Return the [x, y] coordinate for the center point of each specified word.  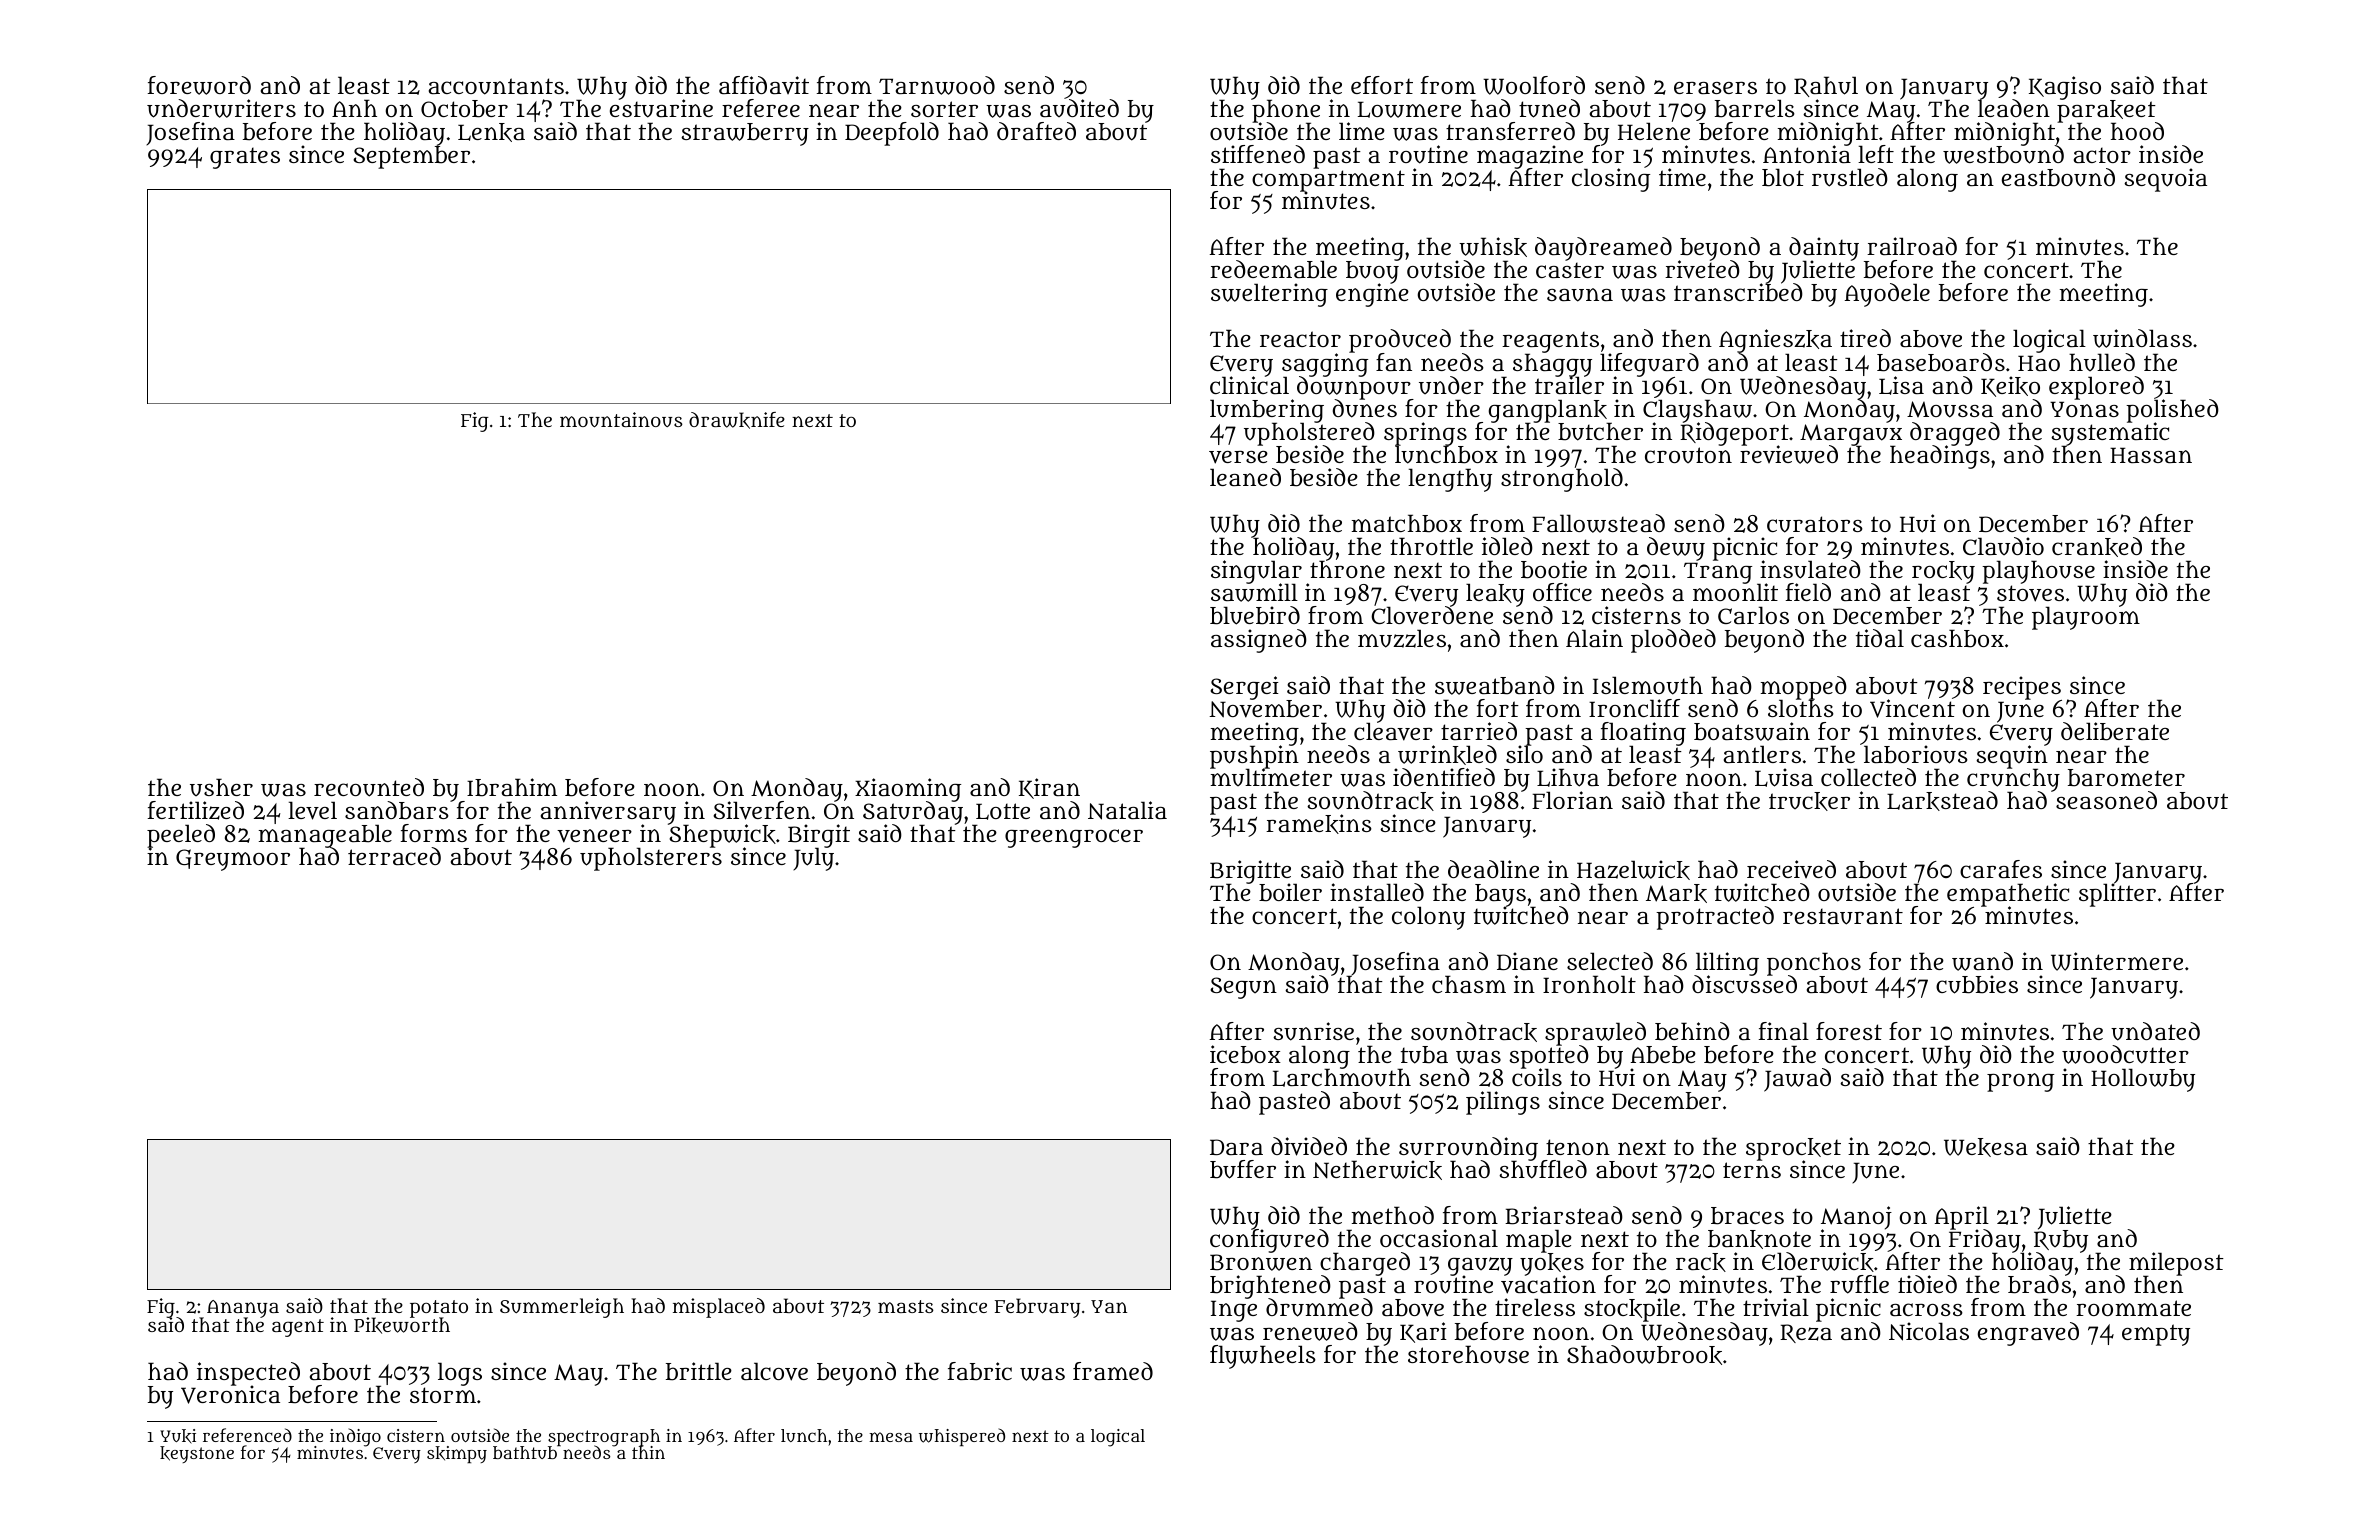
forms [434, 833]
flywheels [1263, 1357]
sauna [1580, 295]
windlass [2142, 338]
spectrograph [604, 1438]
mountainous [621, 420]
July [813, 859]
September [411, 157]
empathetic [2008, 895]
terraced [394, 856]
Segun [1243, 988]
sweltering [1269, 295]
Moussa [1950, 409]
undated [2155, 1031]
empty [2156, 1335]
